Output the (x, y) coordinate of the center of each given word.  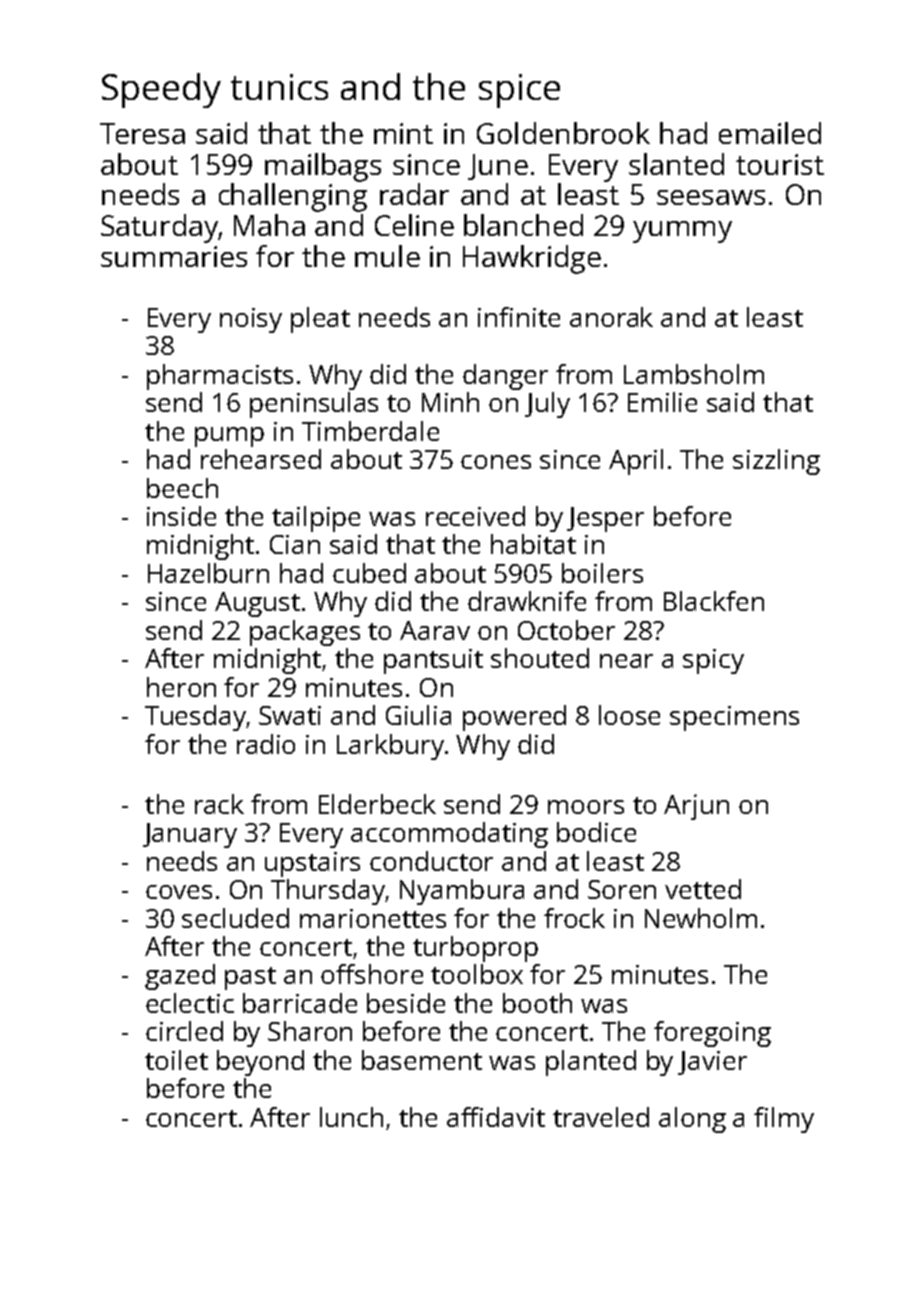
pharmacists (220, 377)
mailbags (323, 167)
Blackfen (714, 601)
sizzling (776, 462)
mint (403, 133)
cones (496, 462)
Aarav (435, 630)
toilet (176, 1060)
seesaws (711, 197)
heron (181, 687)
